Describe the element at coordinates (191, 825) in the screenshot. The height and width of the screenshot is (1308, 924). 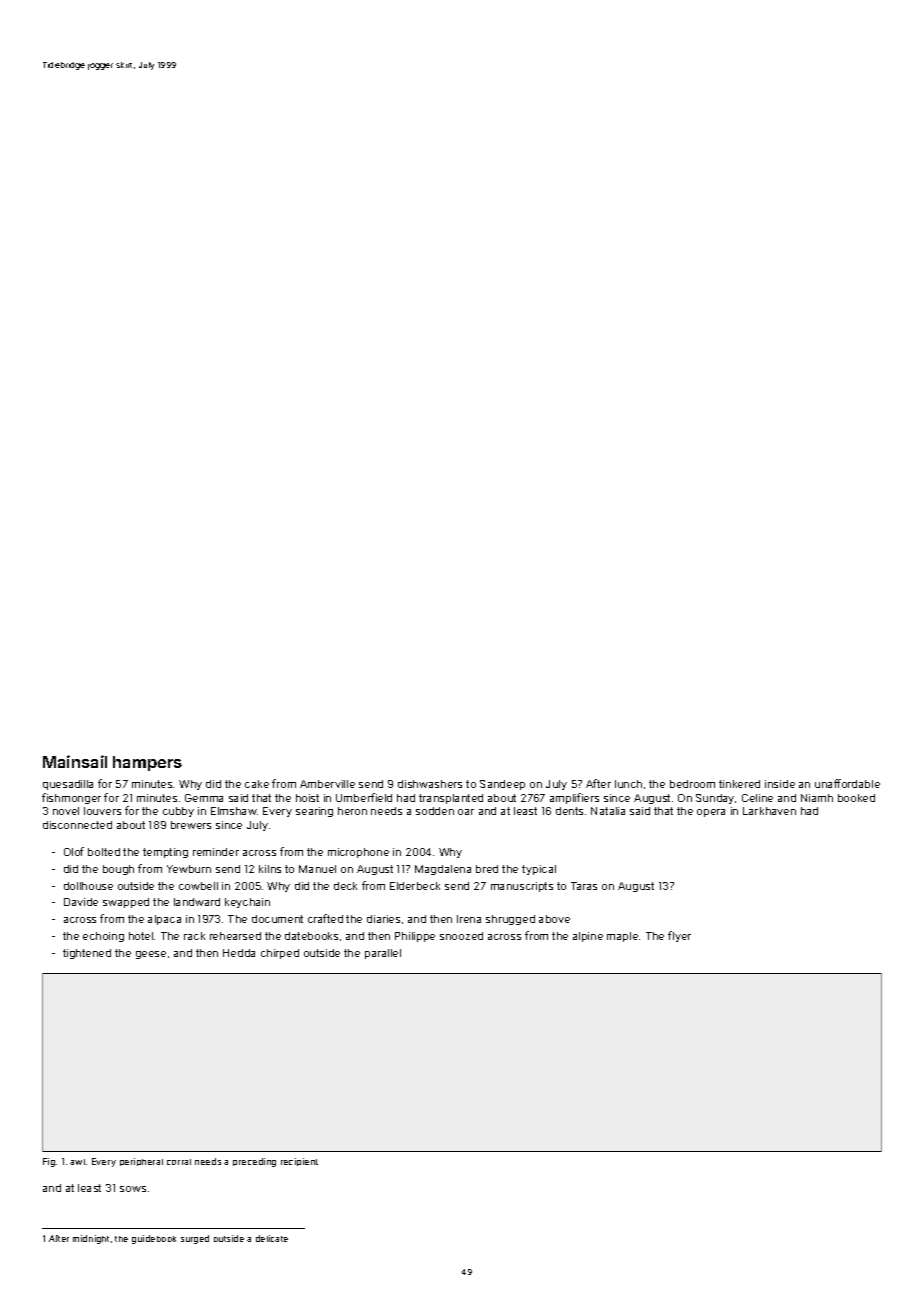
I see `brewers` at that location.
